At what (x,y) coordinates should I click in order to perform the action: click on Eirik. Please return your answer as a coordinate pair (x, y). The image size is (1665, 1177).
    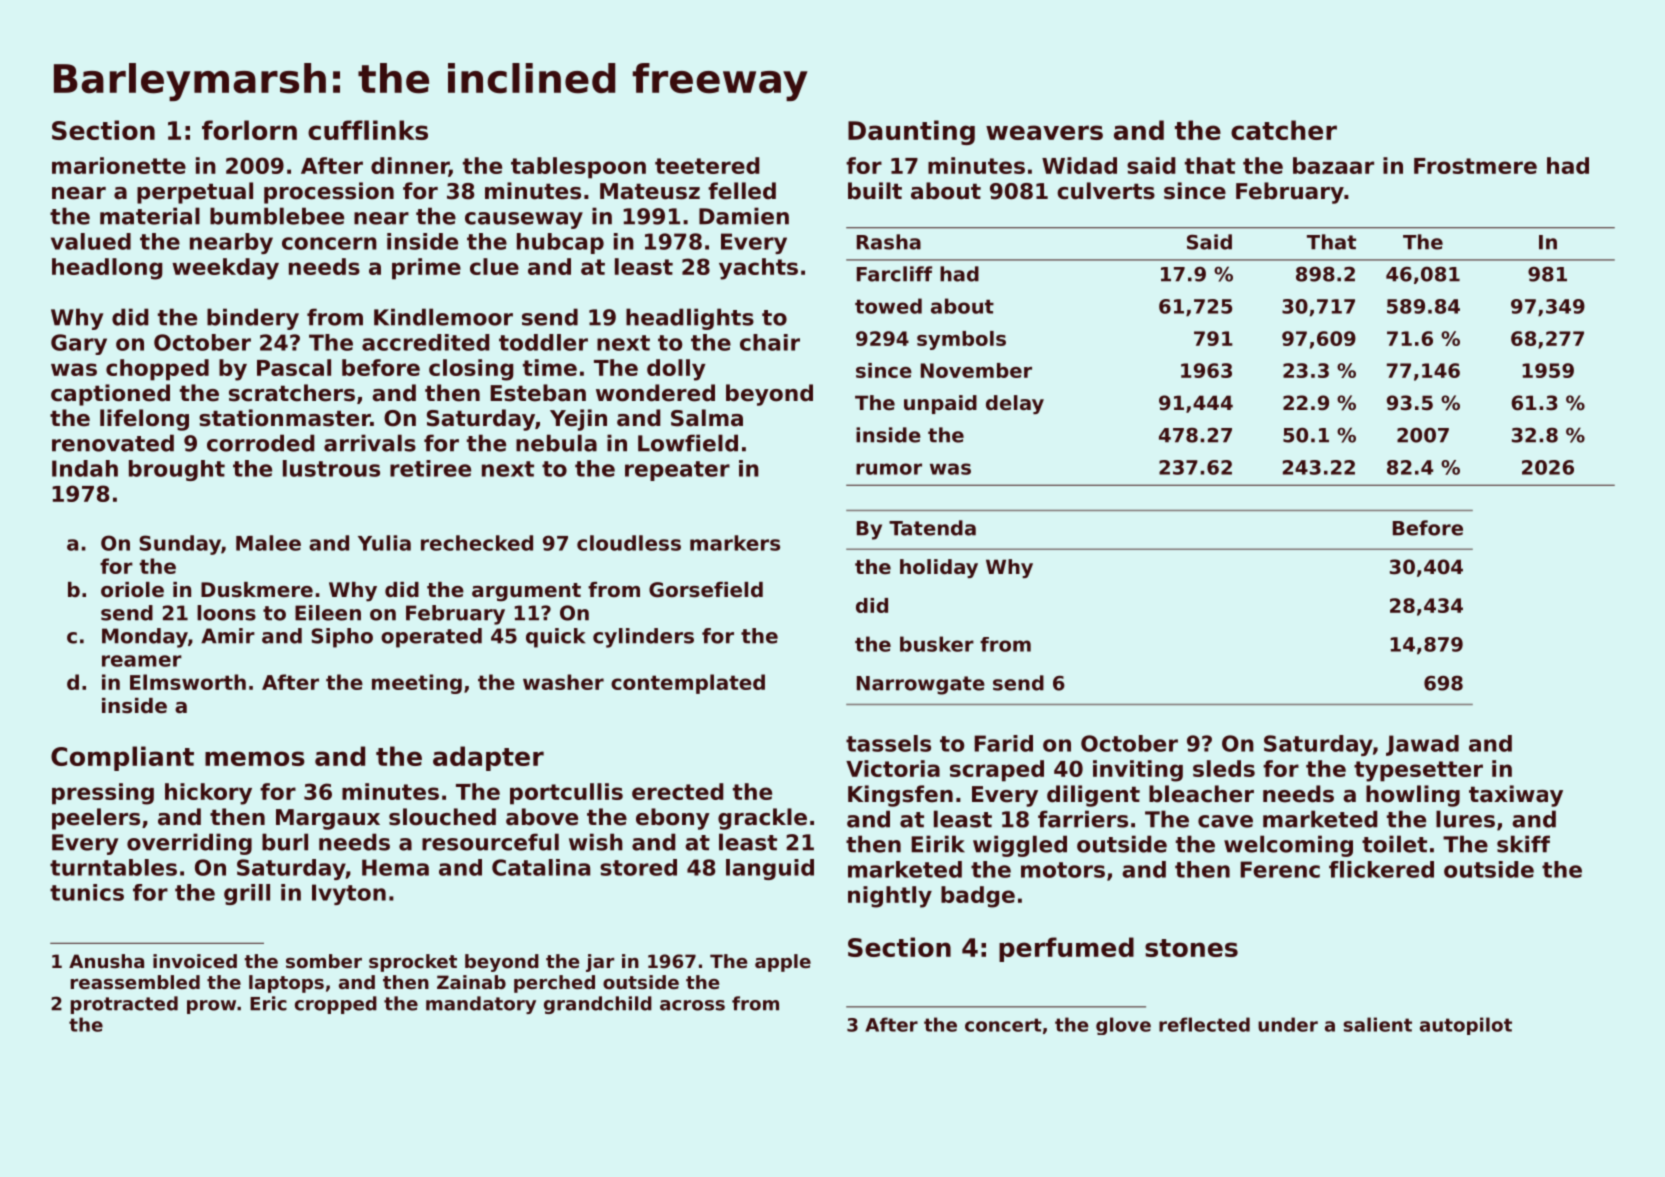
    Looking at the image, I should click on (938, 844).
